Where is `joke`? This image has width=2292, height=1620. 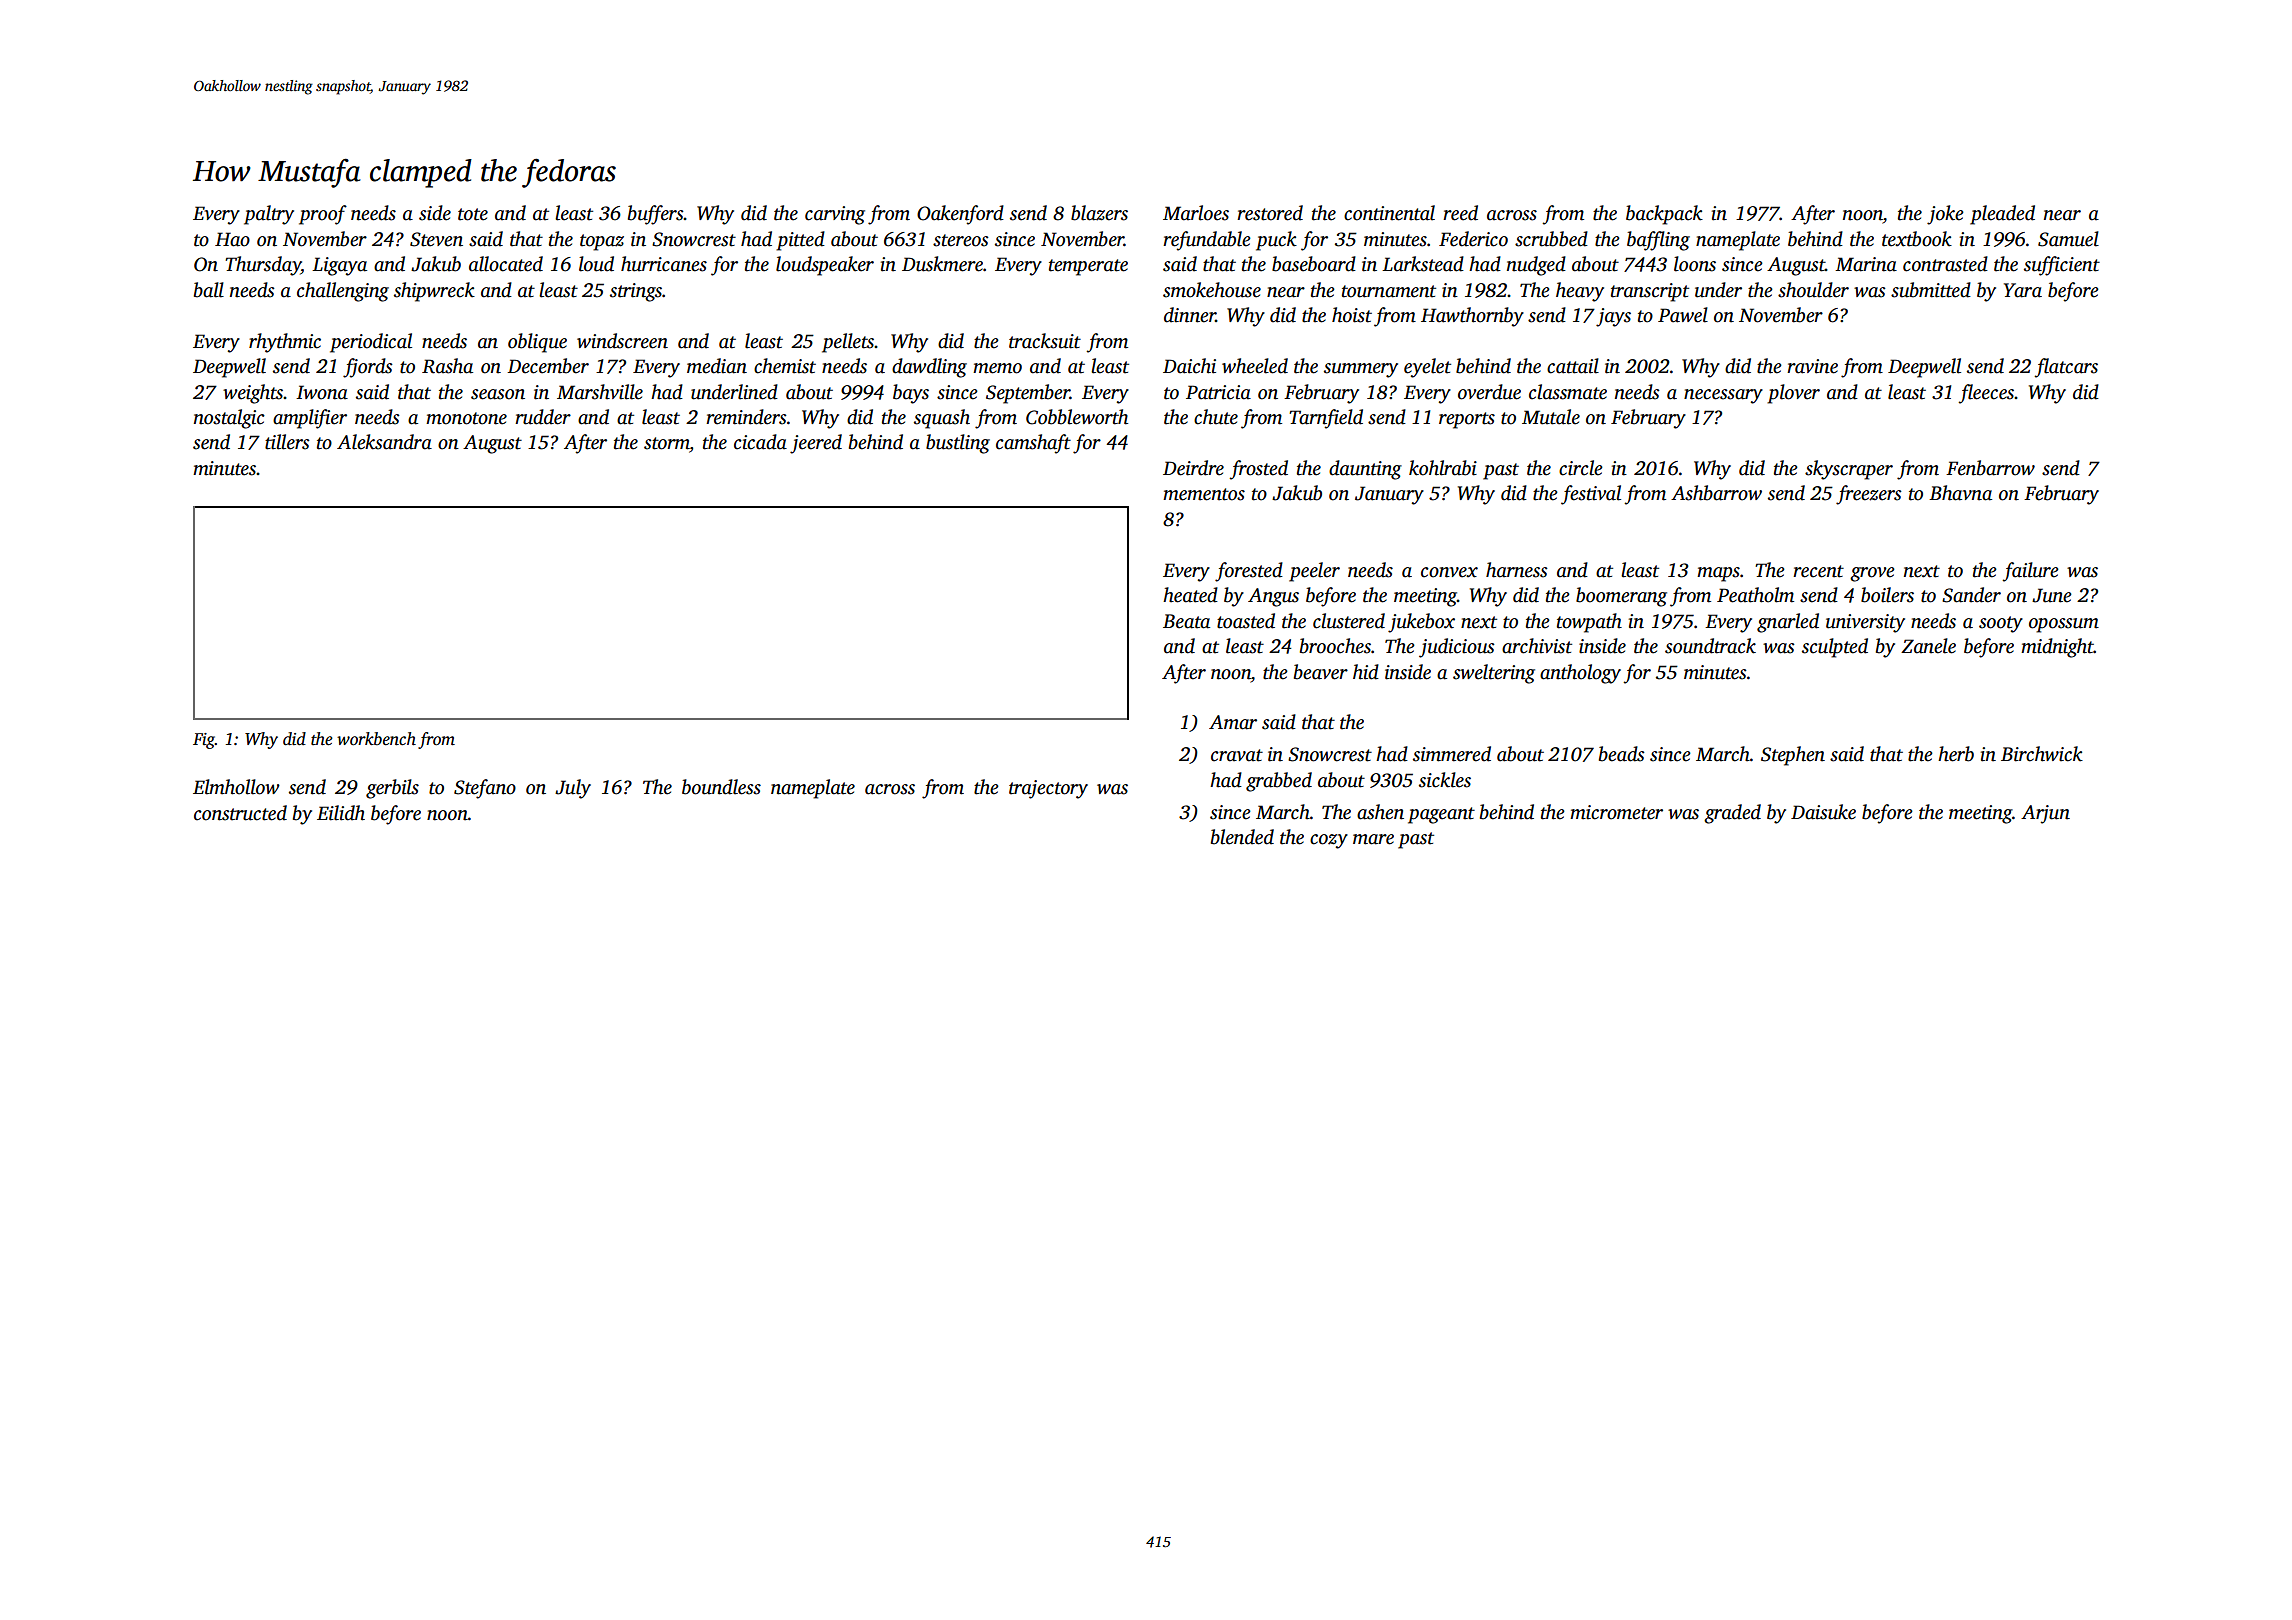 joke is located at coordinates (1945, 215).
